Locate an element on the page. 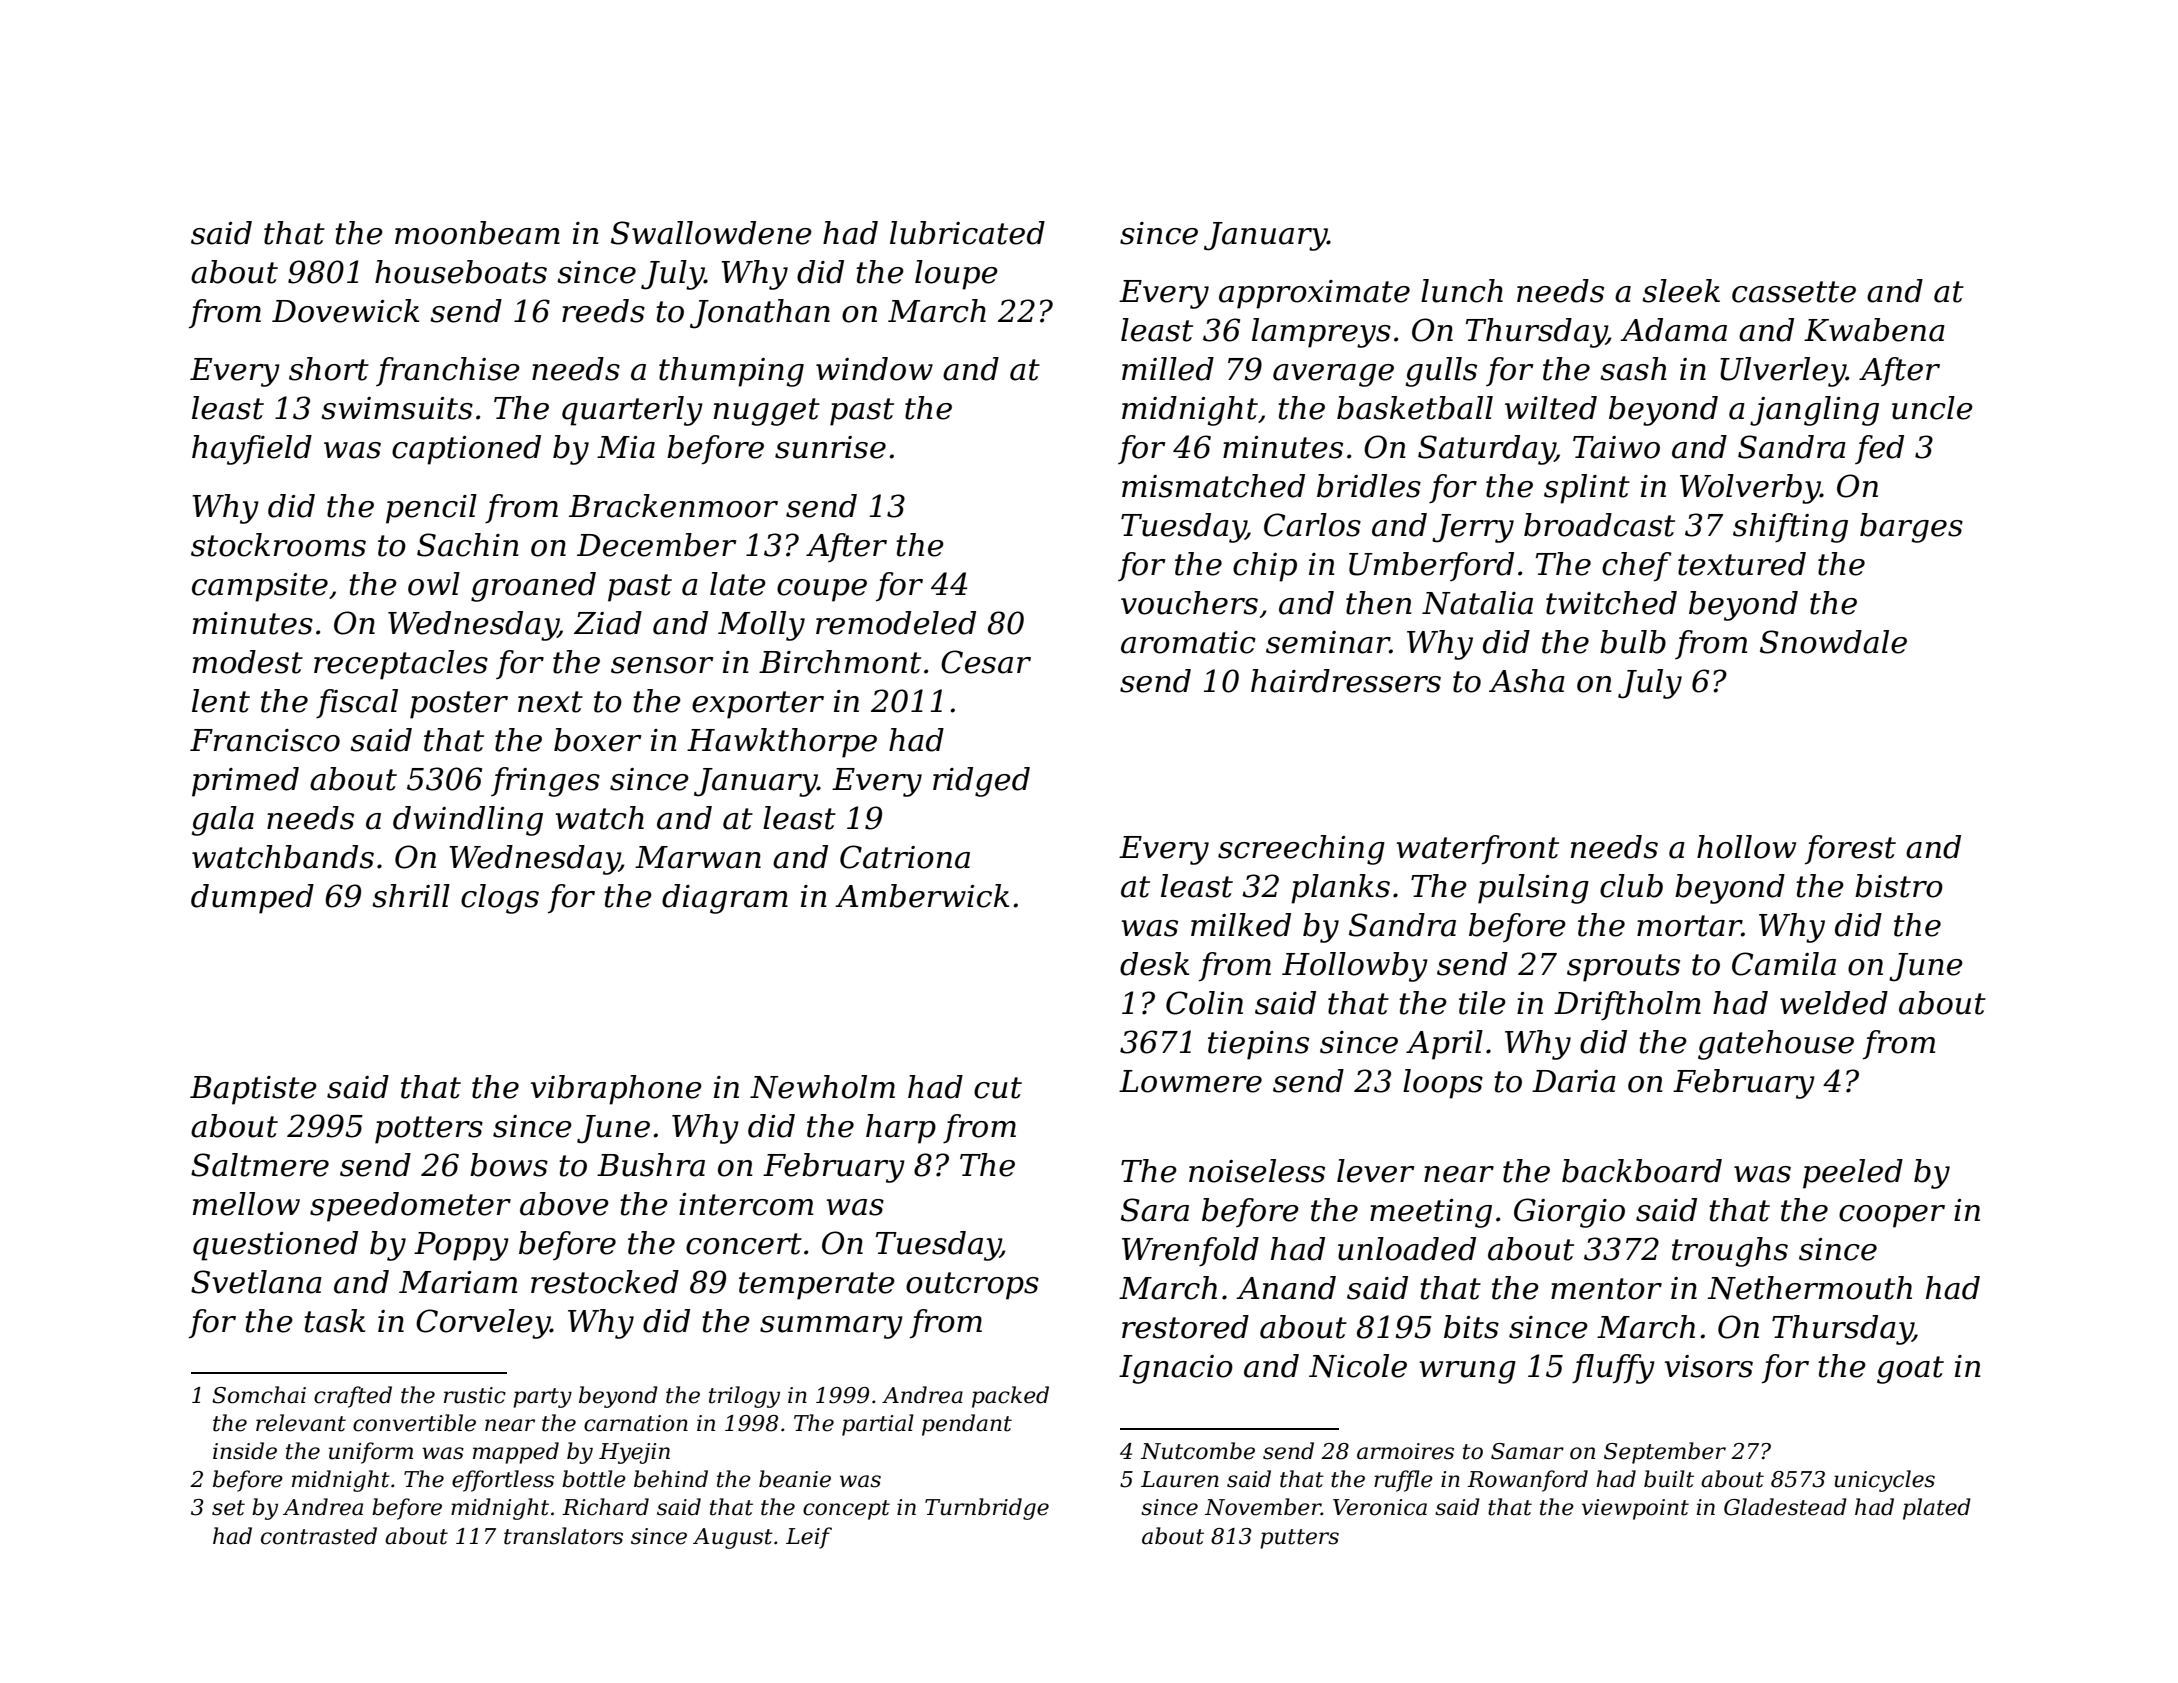  lubricated is located at coordinates (967, 233).
